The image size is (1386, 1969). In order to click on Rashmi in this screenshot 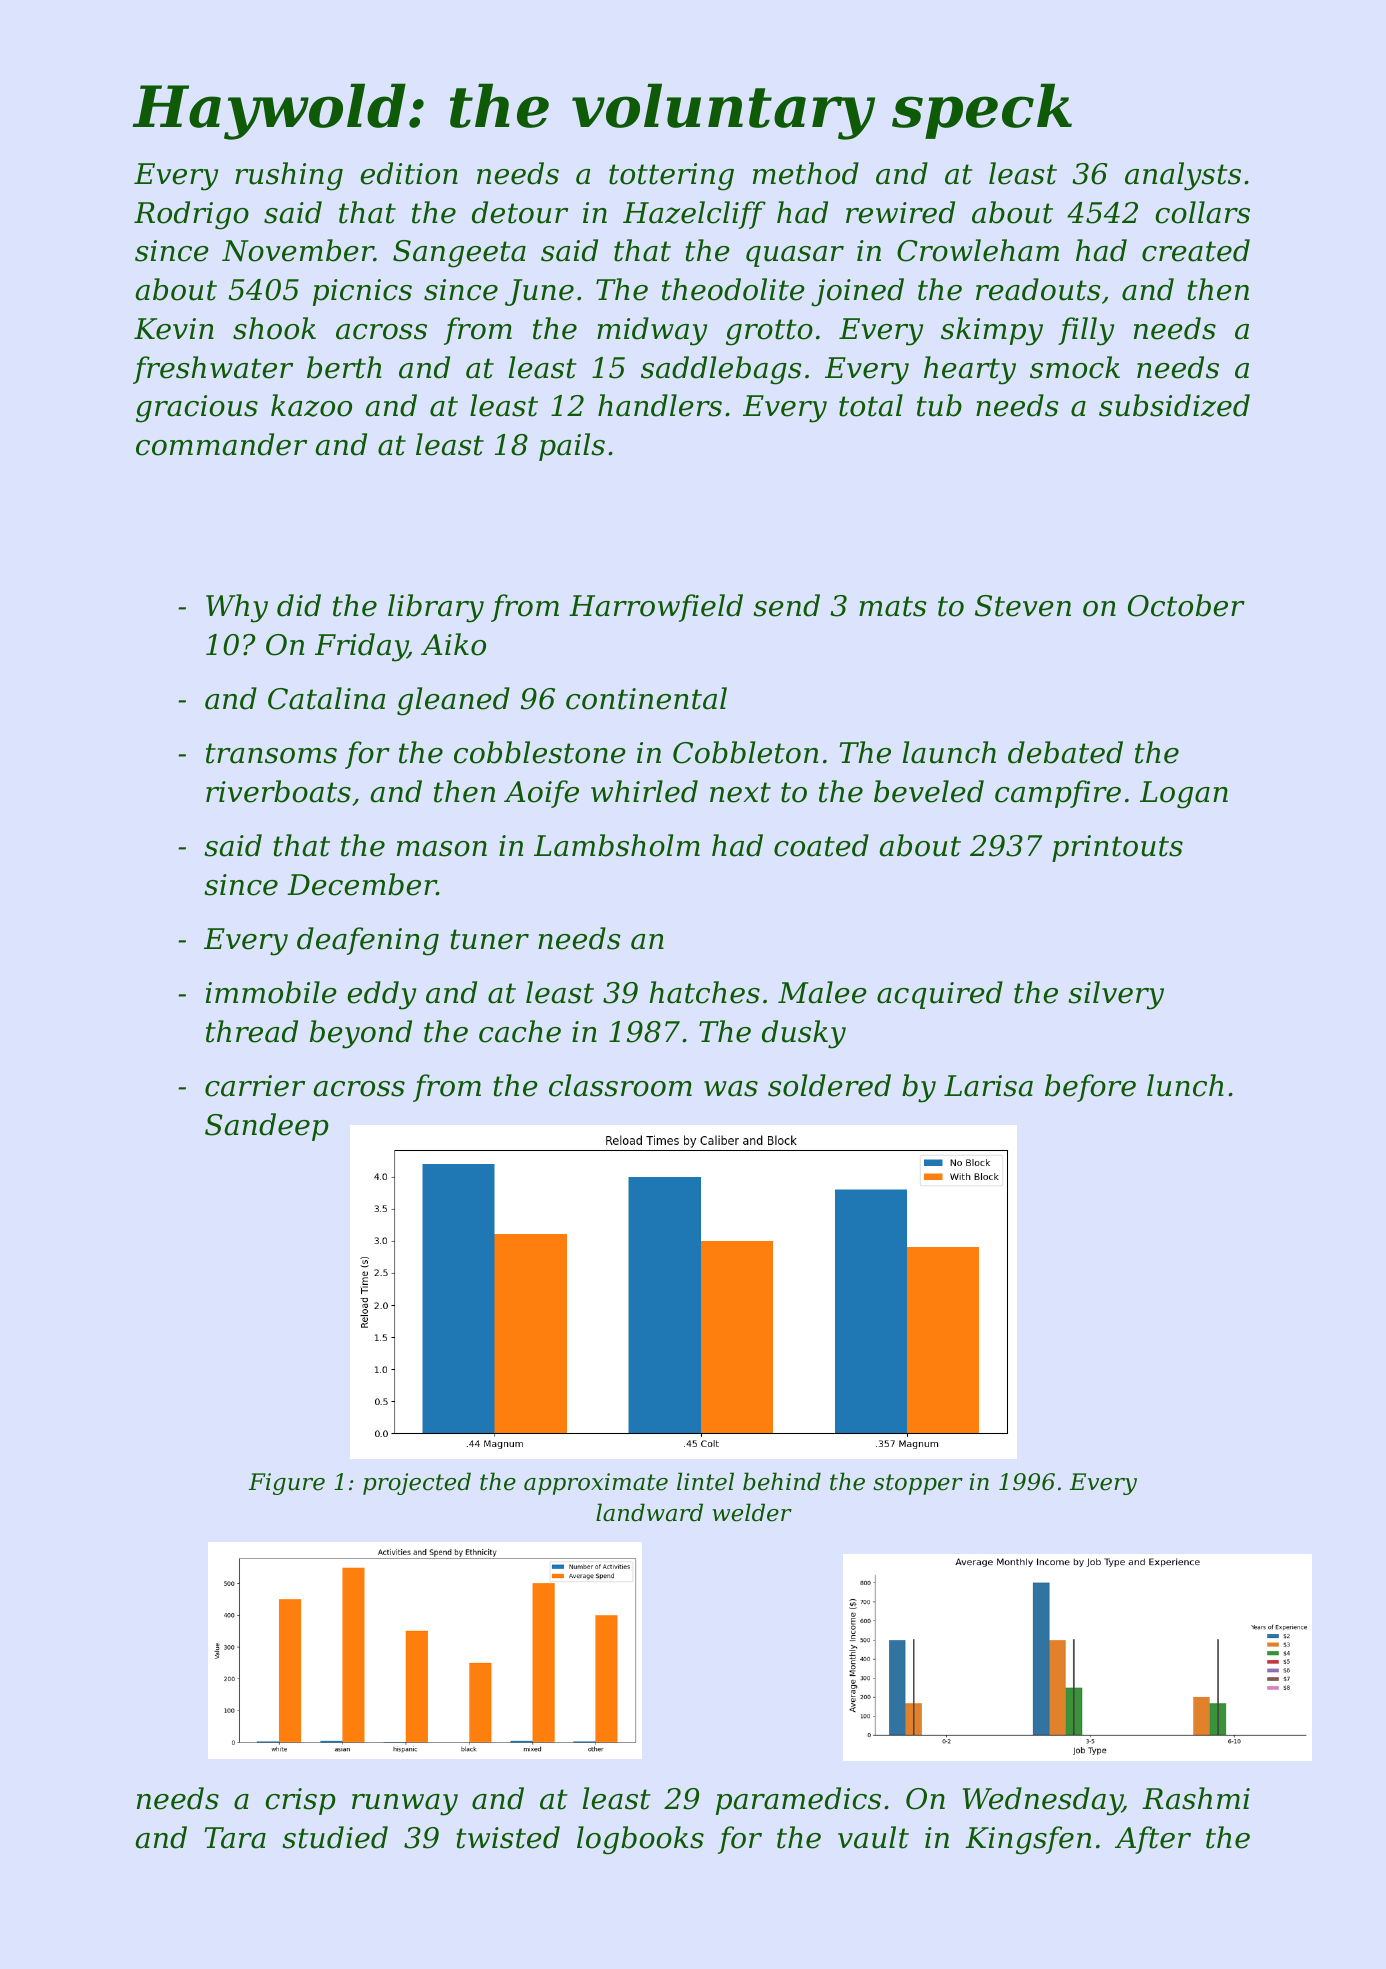, I will do `click(1196, 1798)`.
